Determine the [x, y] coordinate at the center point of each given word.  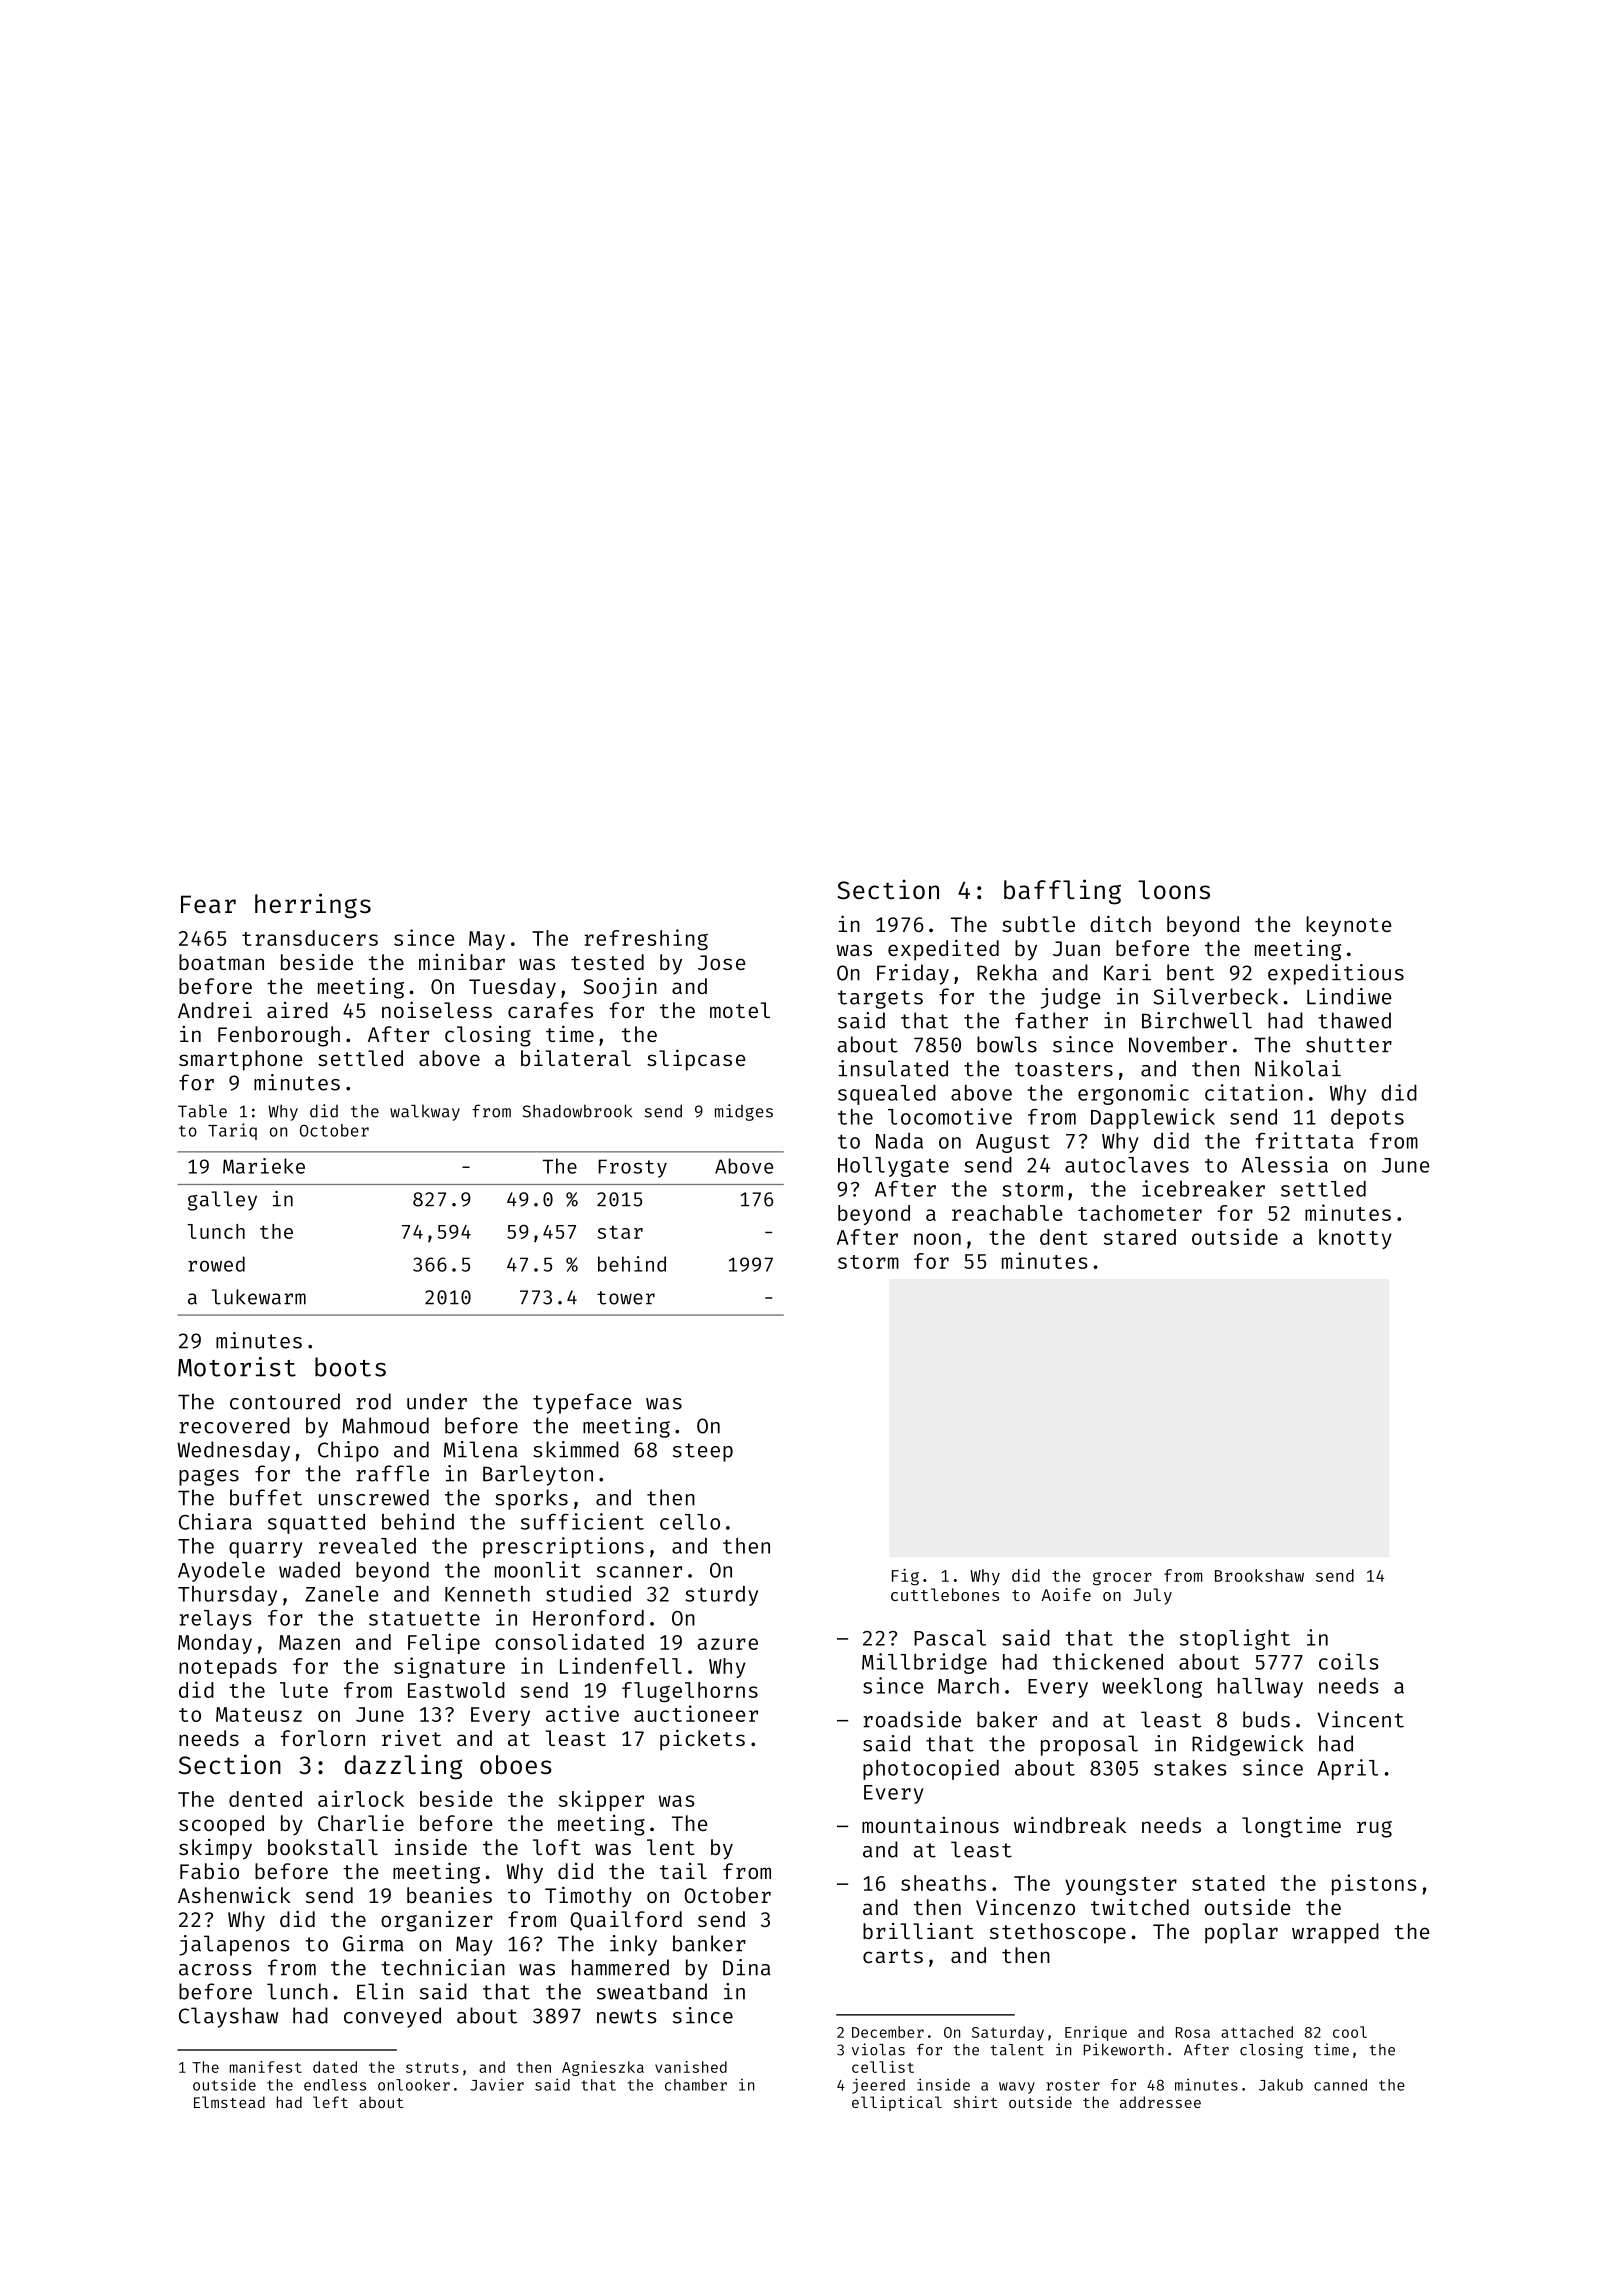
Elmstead [229, 2102]
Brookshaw [1259, 1575]
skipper [601, 1800]
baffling [1062, 892]
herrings [313, 906]
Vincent [1361, 1719]
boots [350, 1367]
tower [626, 1298]
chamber [696, 2085]
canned [1340, 2085]
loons [1174, 890]
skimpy [215, 1849]
